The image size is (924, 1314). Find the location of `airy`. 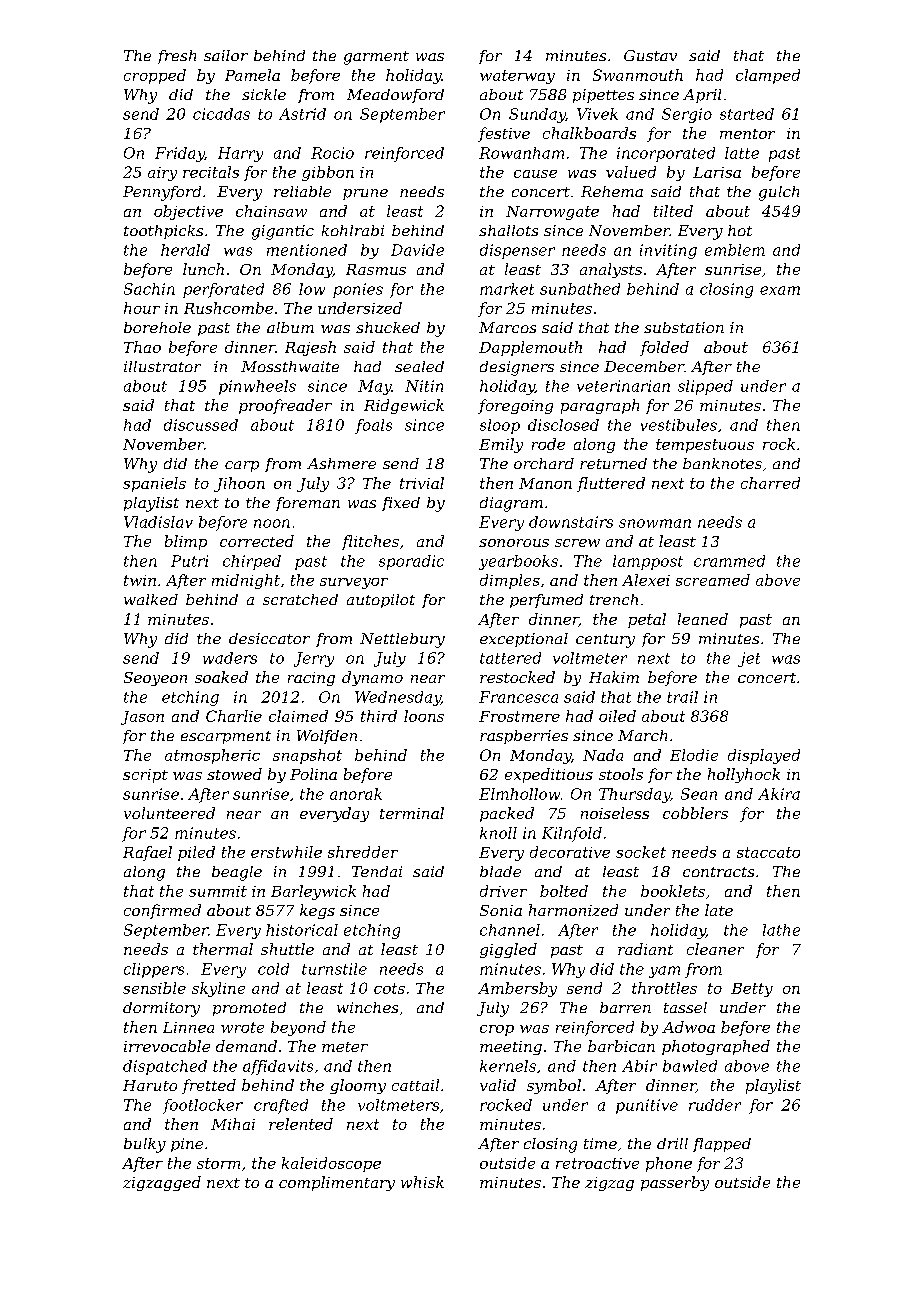

airy is located at coordinates (162, 174).
